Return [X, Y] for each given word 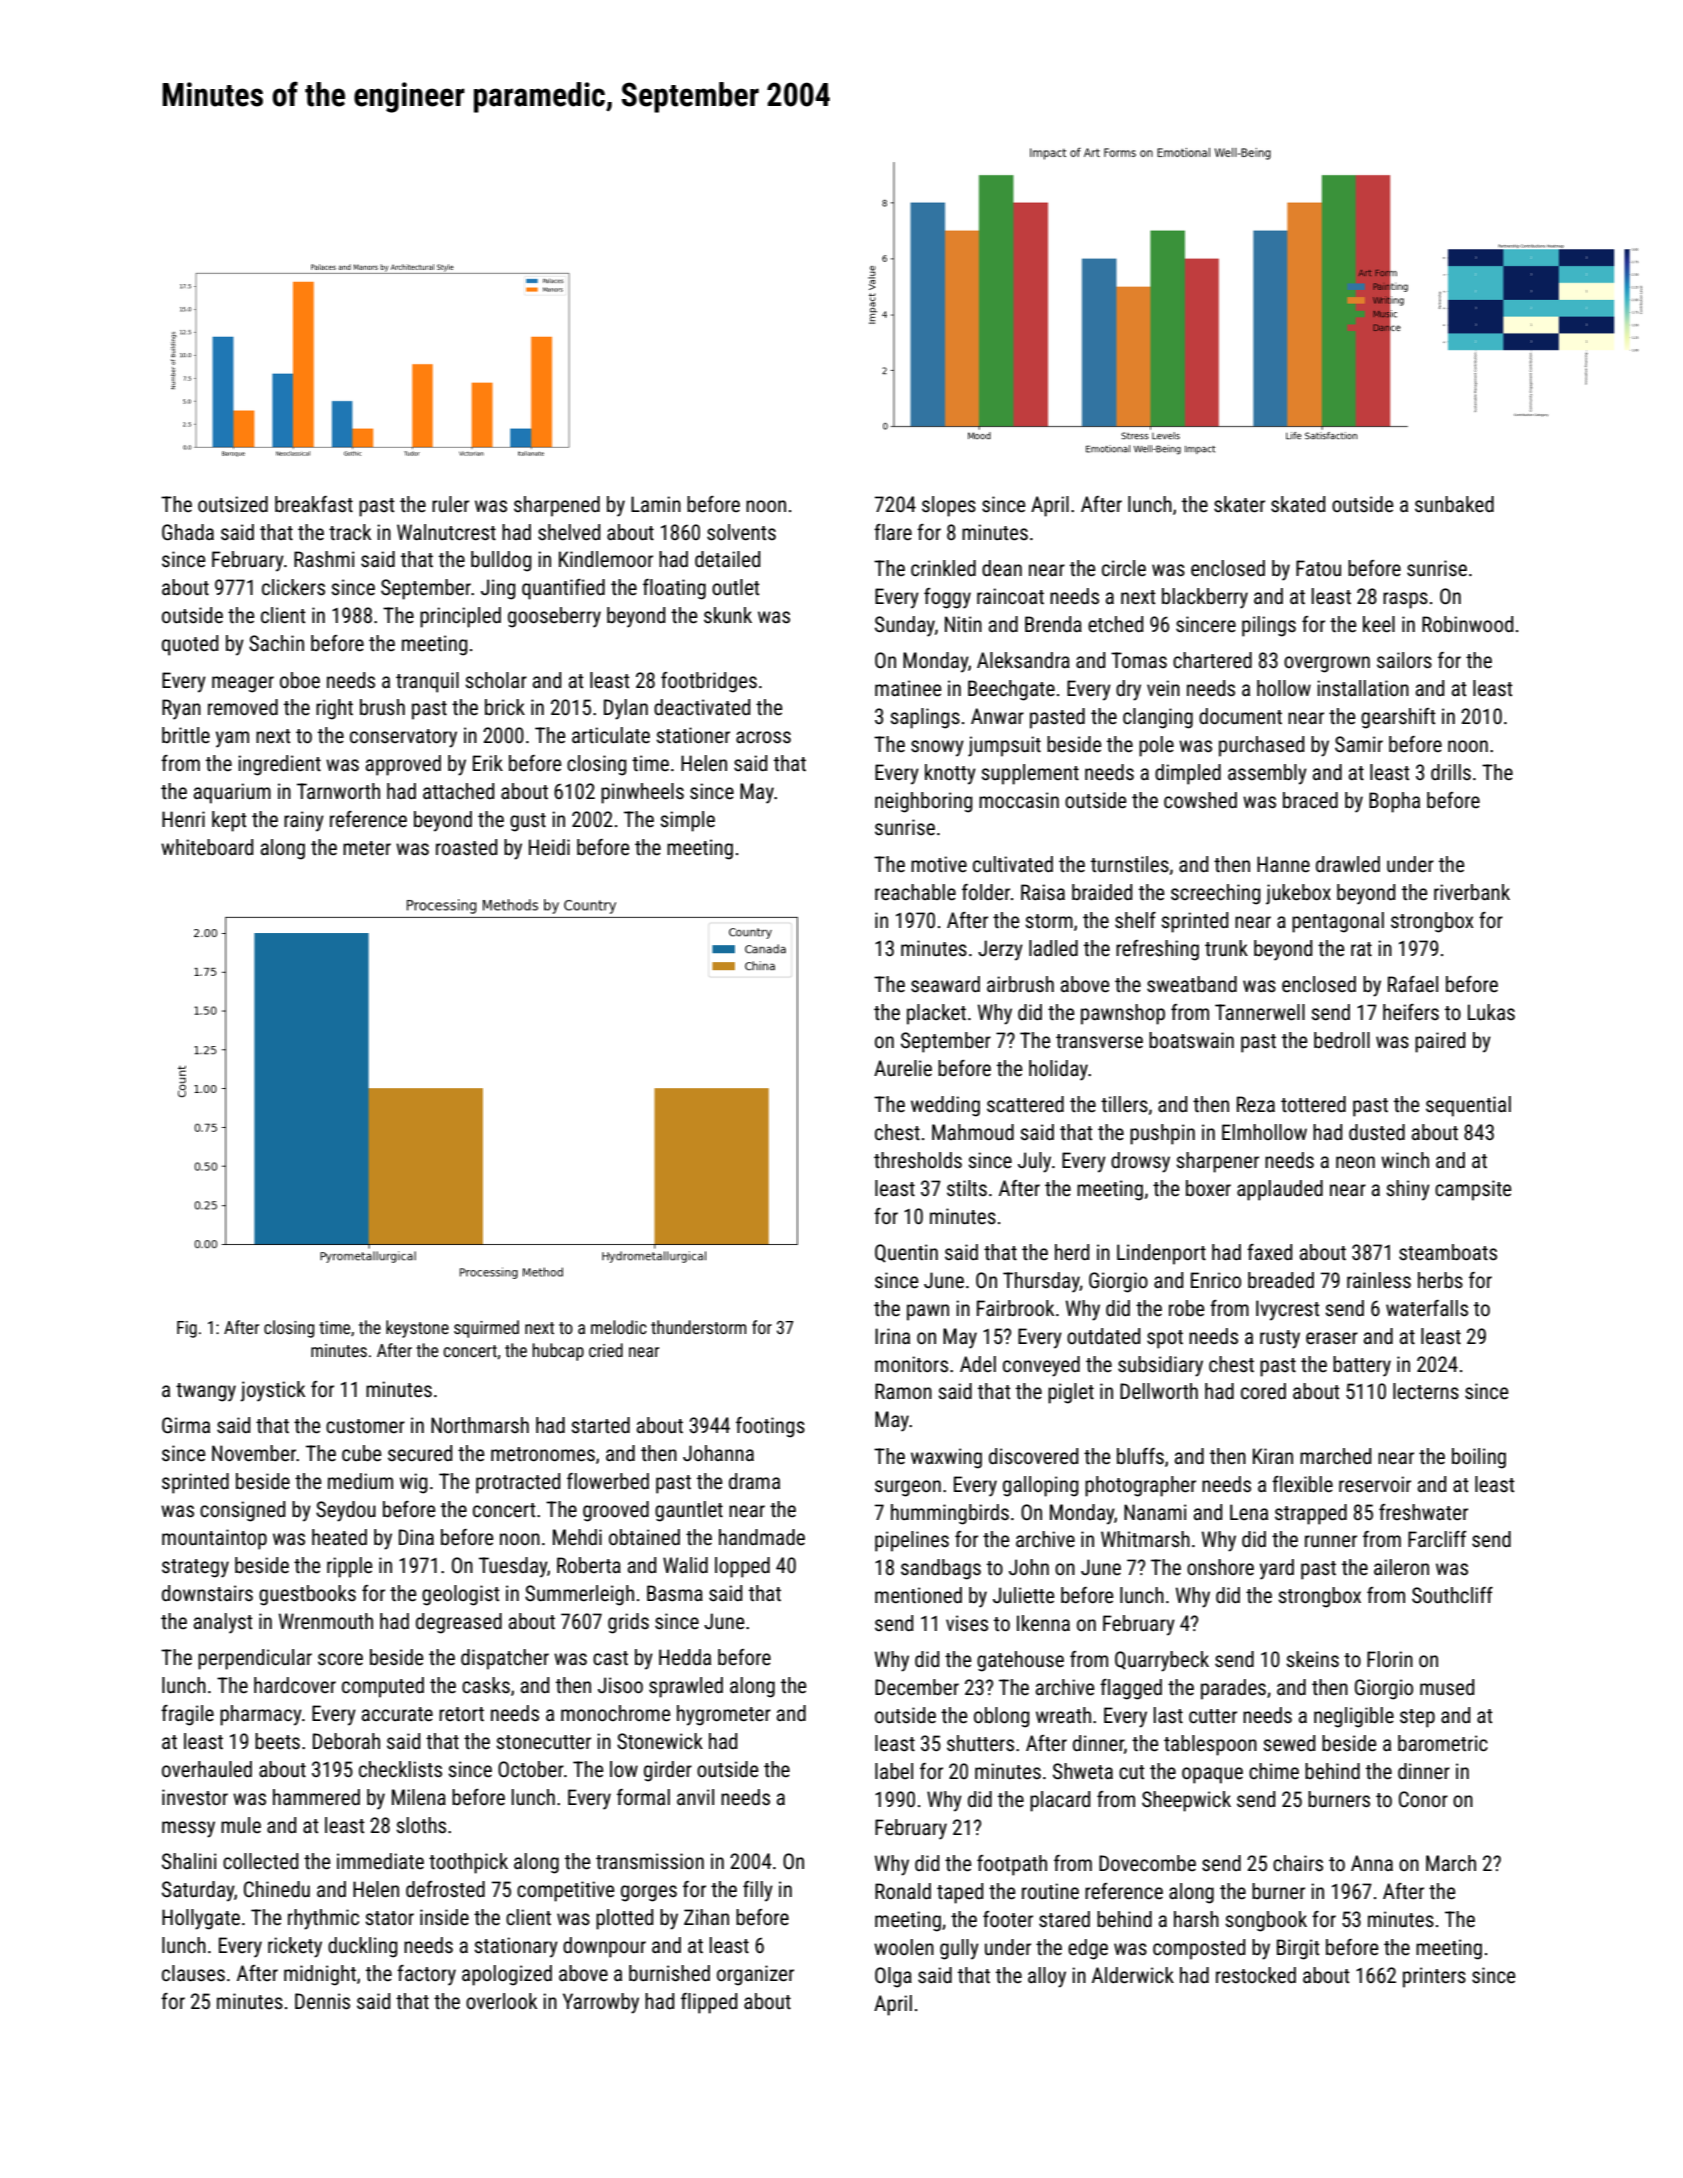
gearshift [1398, 718]
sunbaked [1454, 504]
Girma [186, 1425]
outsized [233, 504]
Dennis [322, 2001]
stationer [693, 735]
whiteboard [207, 847]
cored [1263, 1391]
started [600, 1425]
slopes [949, 506]
